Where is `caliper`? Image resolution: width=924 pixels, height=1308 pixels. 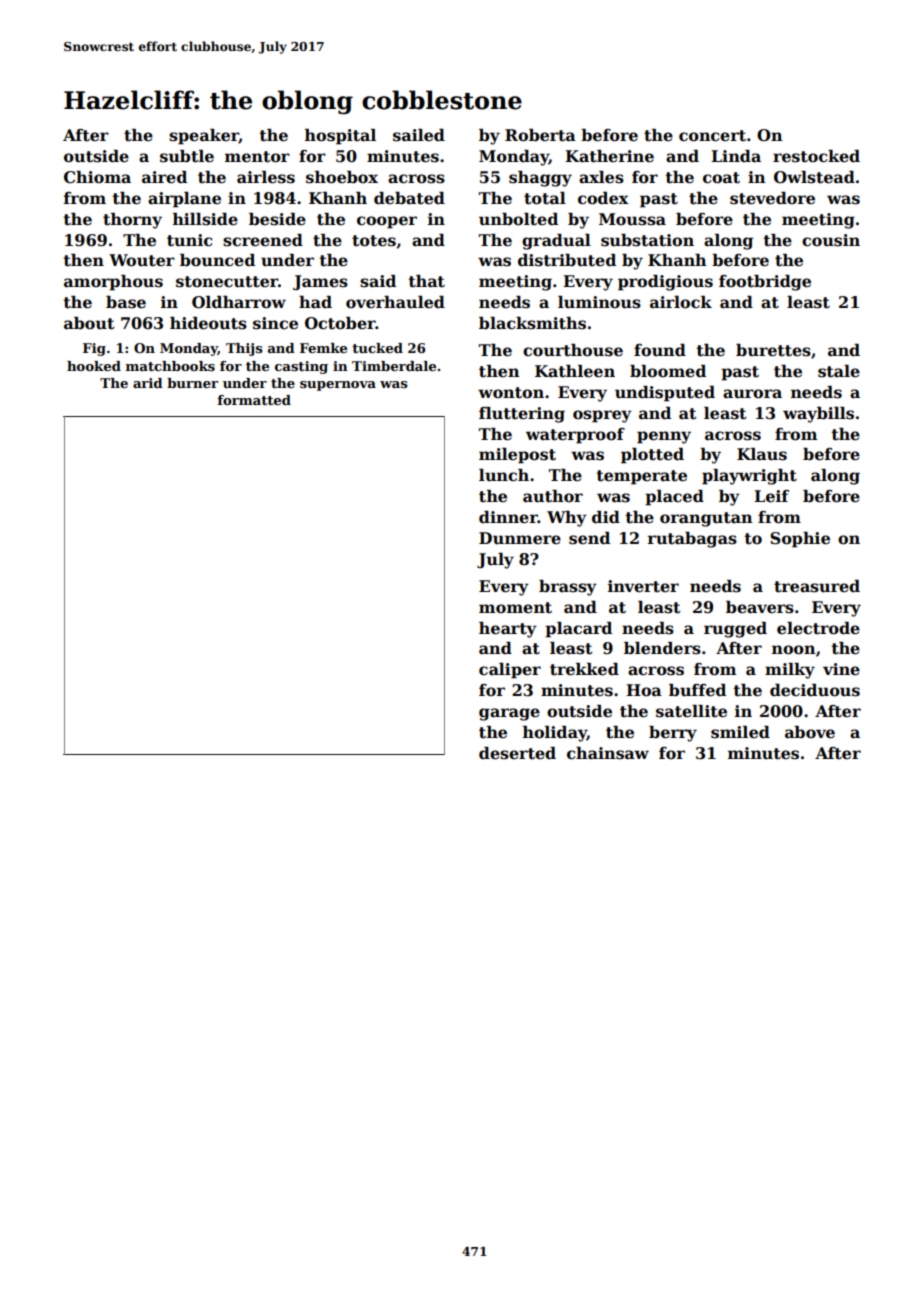
caliper is located at coordinates (510, 671).
